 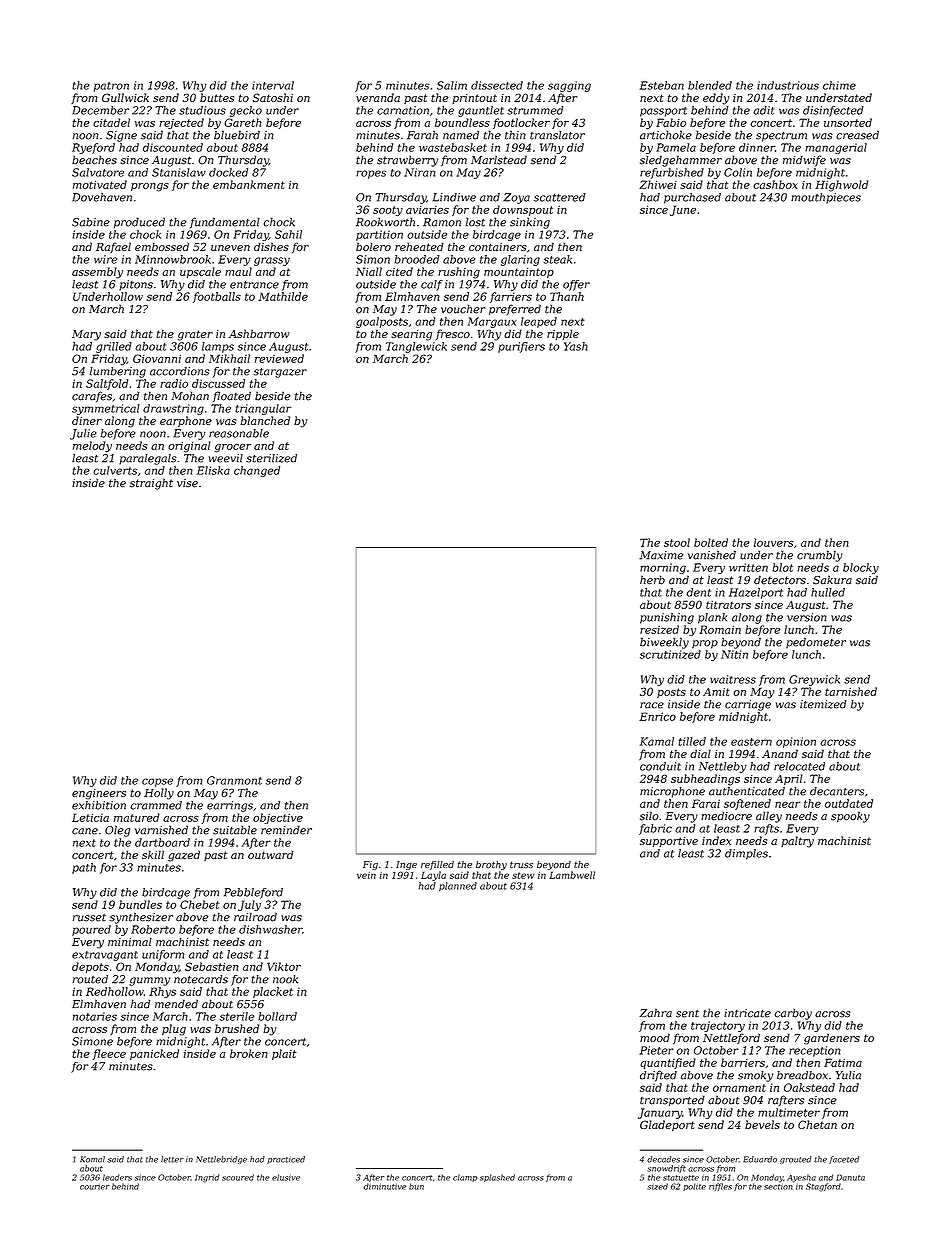 I want to click on strummed, so click(x=535, y=110).
